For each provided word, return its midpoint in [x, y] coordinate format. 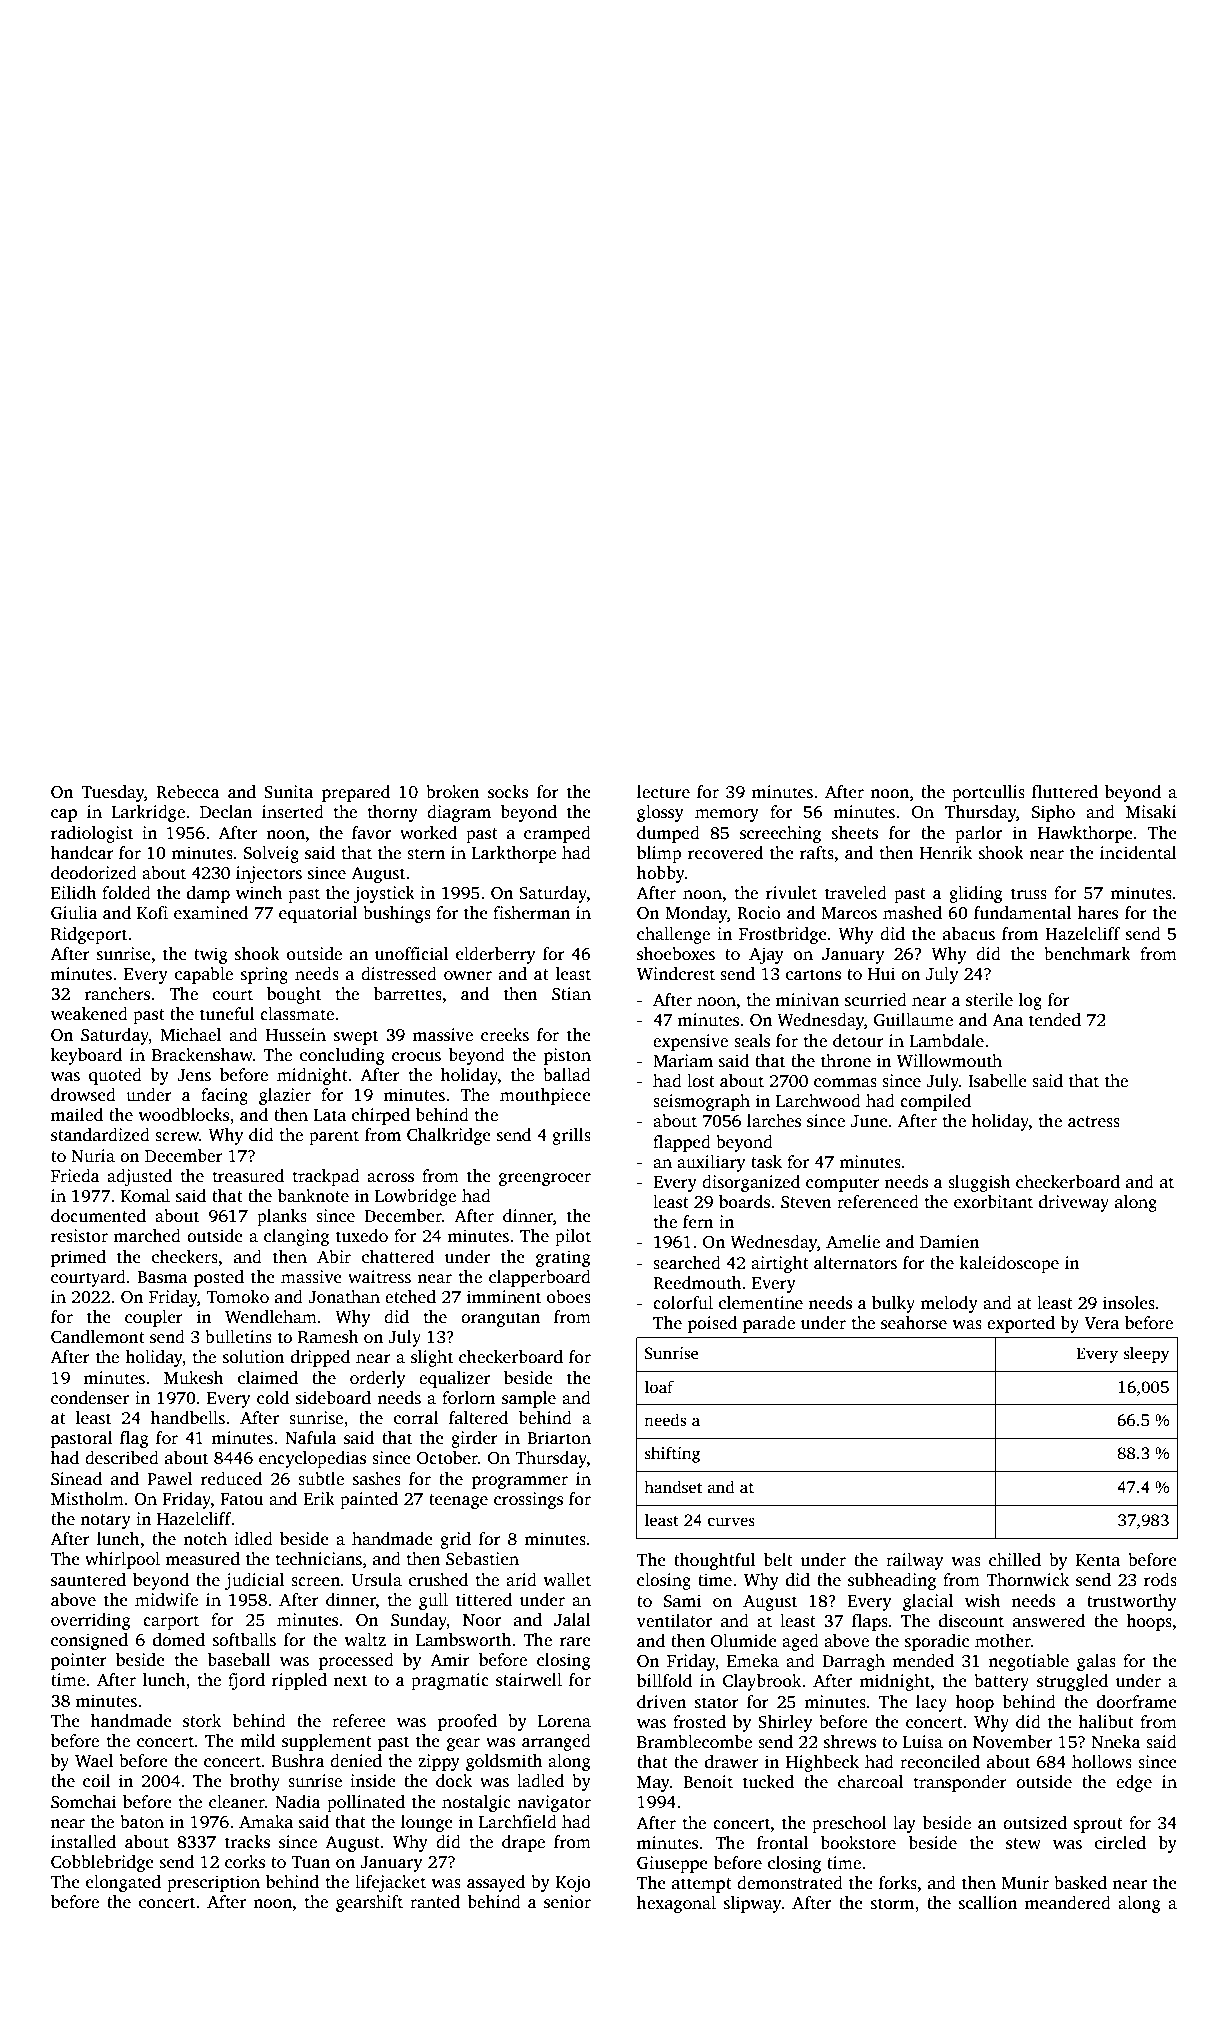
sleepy [1147, 1354]
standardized [100, 1135]
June [869, 1121]
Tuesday [112, 793]
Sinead [76, 1479]
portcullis [988, 793]
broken [453, 792]
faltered [478, 1418]
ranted [435, 1902]
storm [892, 1904]
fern [698, 1222]
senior [567, 1902]
